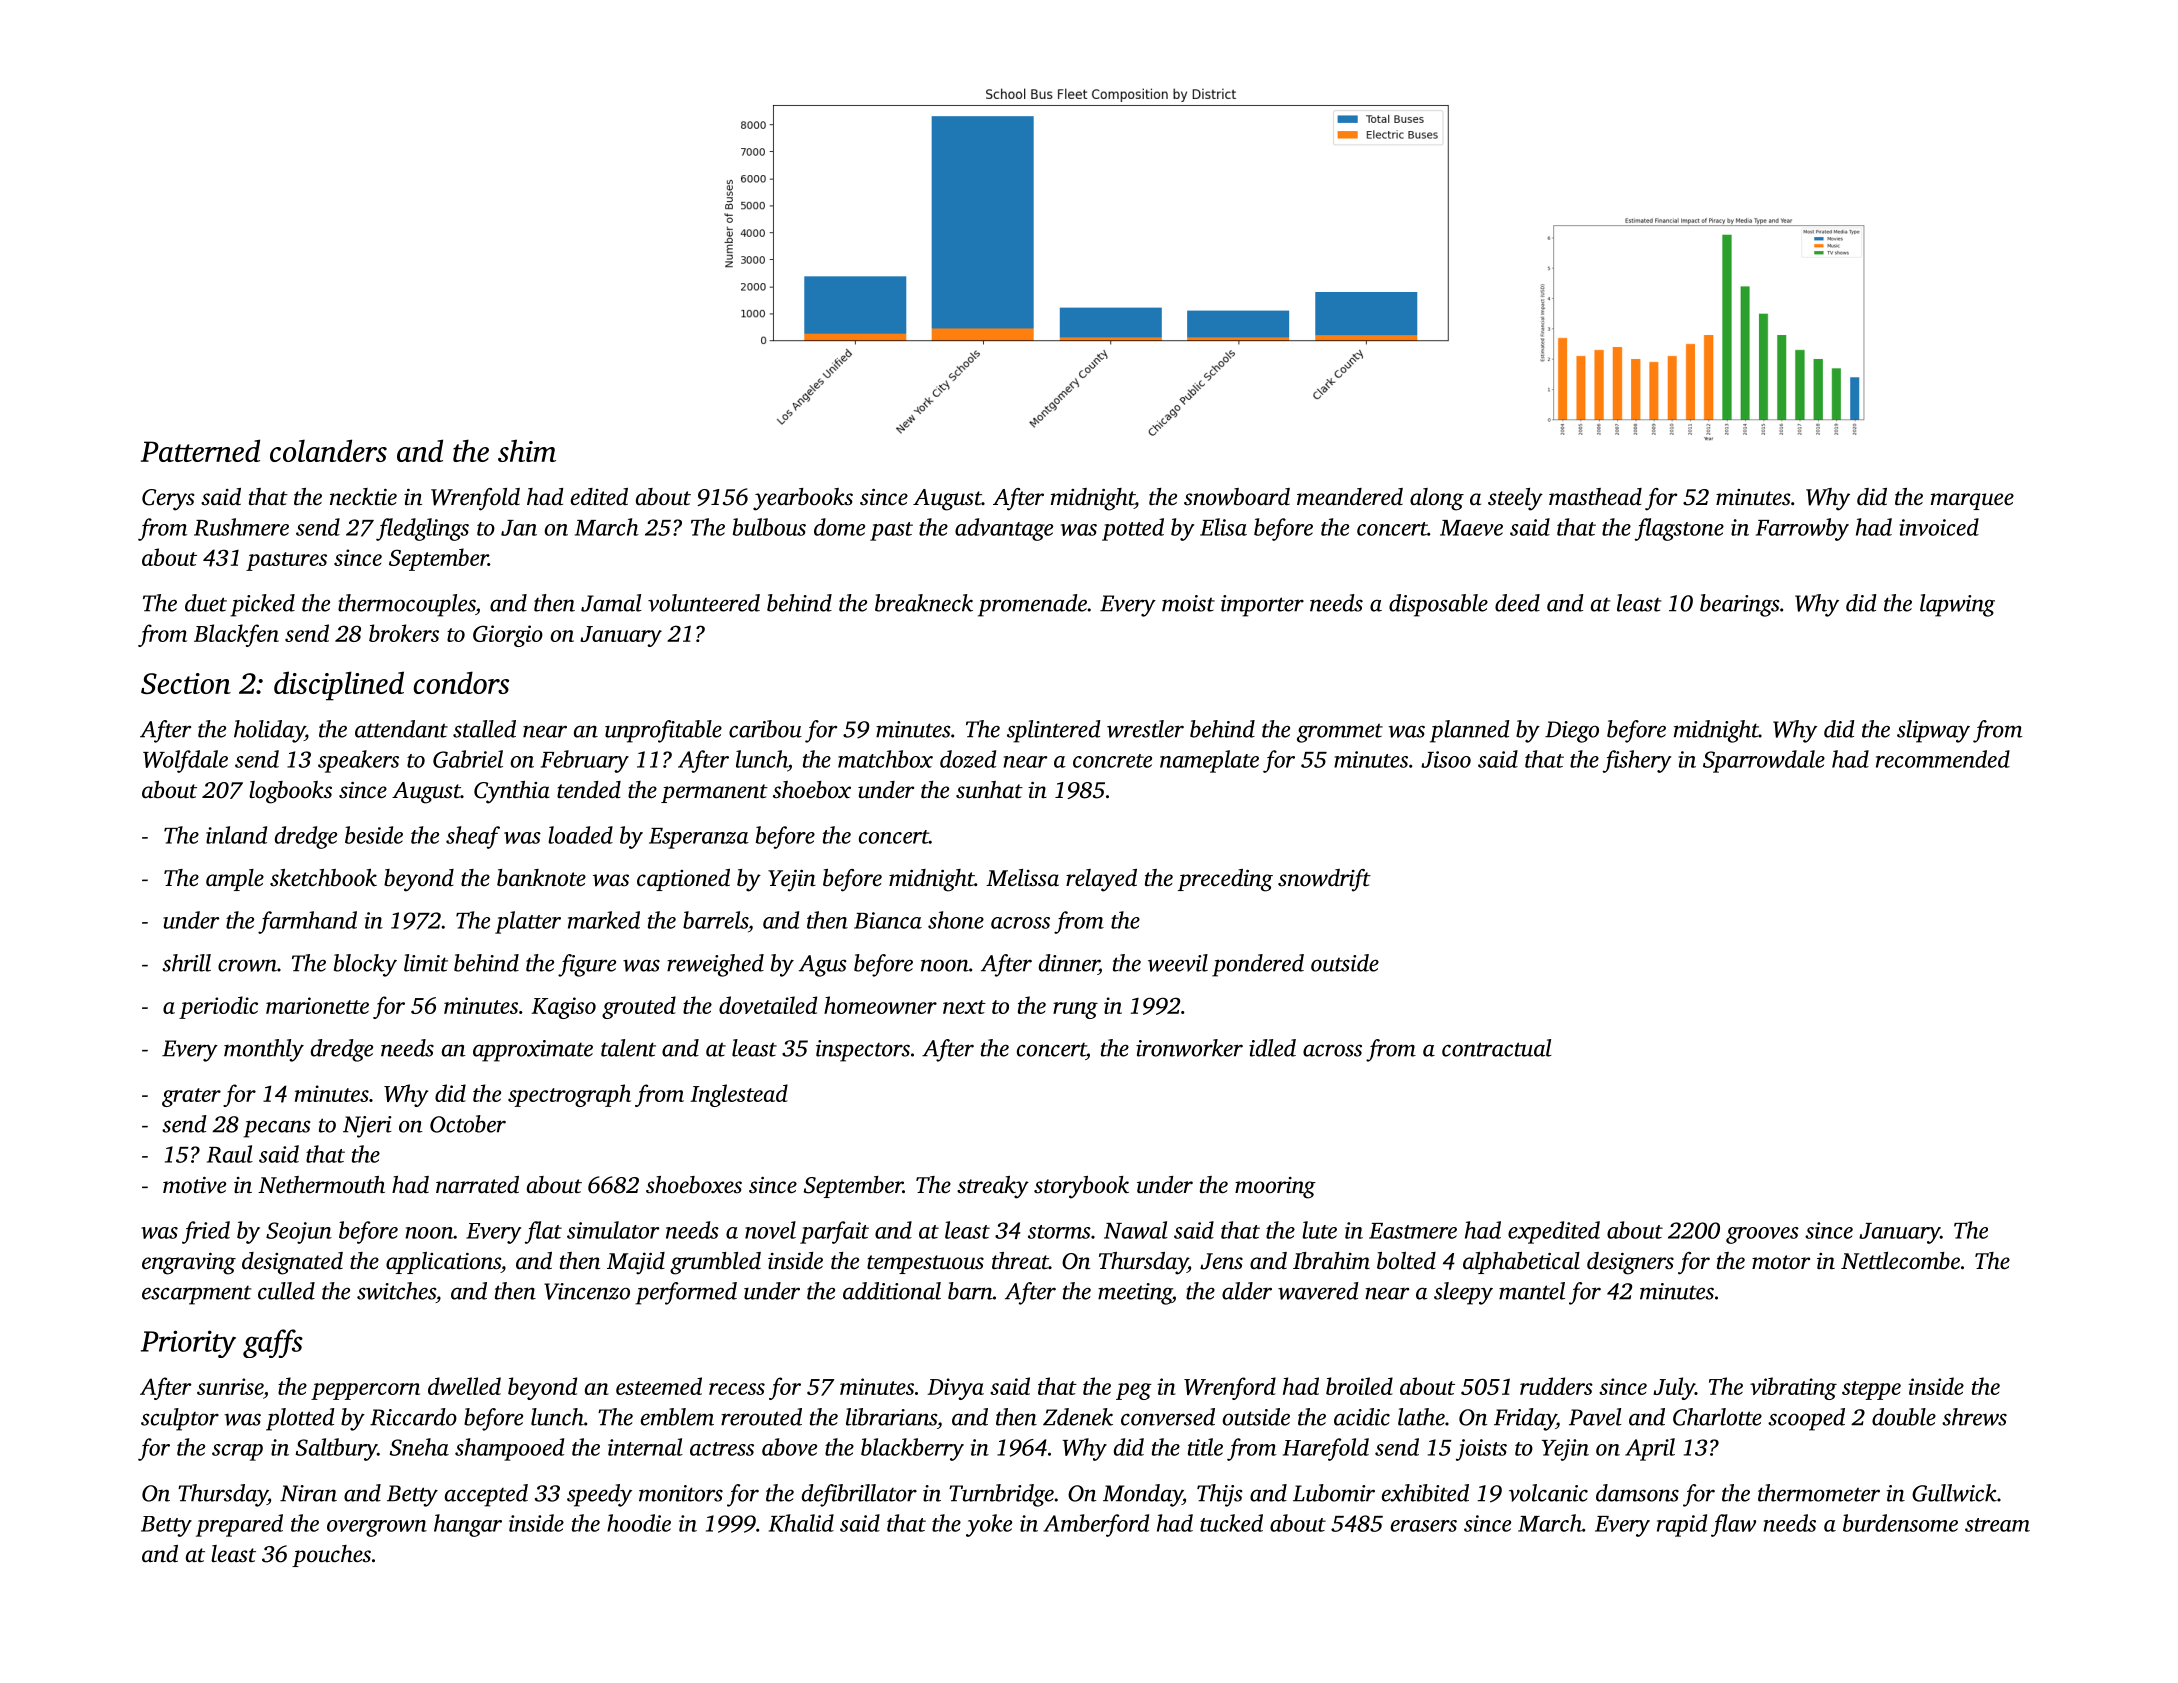 This image has height=1683, width=2178. Describe the element at coordinates (1548, 1493) in the image. I see `volcanic` at that location.
